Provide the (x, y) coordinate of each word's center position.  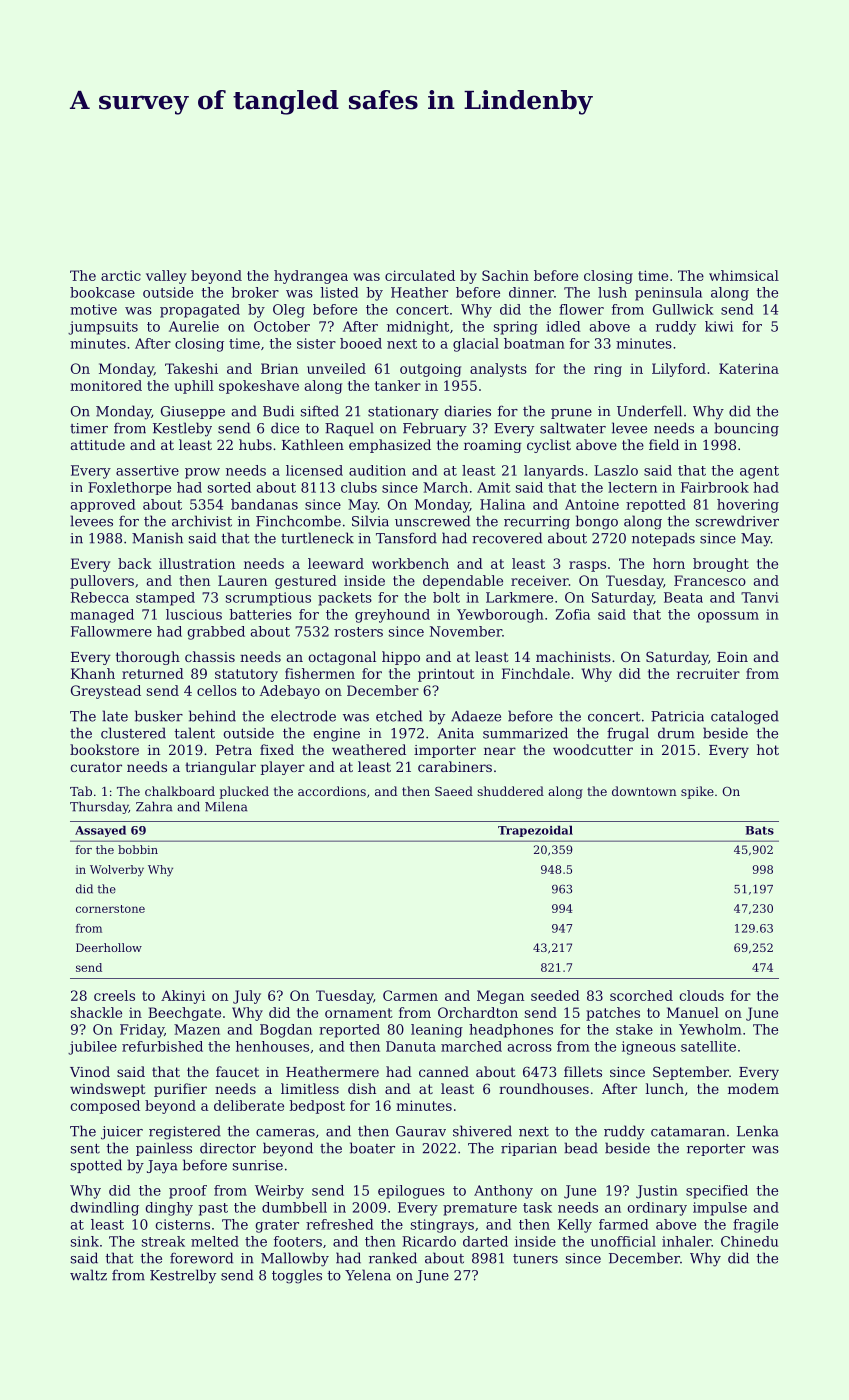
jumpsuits (103, 328)
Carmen (410, 995)
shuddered (510, 791)
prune (571, 414)
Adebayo (290, 692)
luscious (194, 614)
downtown (644, 791)
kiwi (719, 326)
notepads (663, 539)
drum (676, 733)
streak (163, 1241)
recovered (507, 538)
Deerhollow (109, 947)
